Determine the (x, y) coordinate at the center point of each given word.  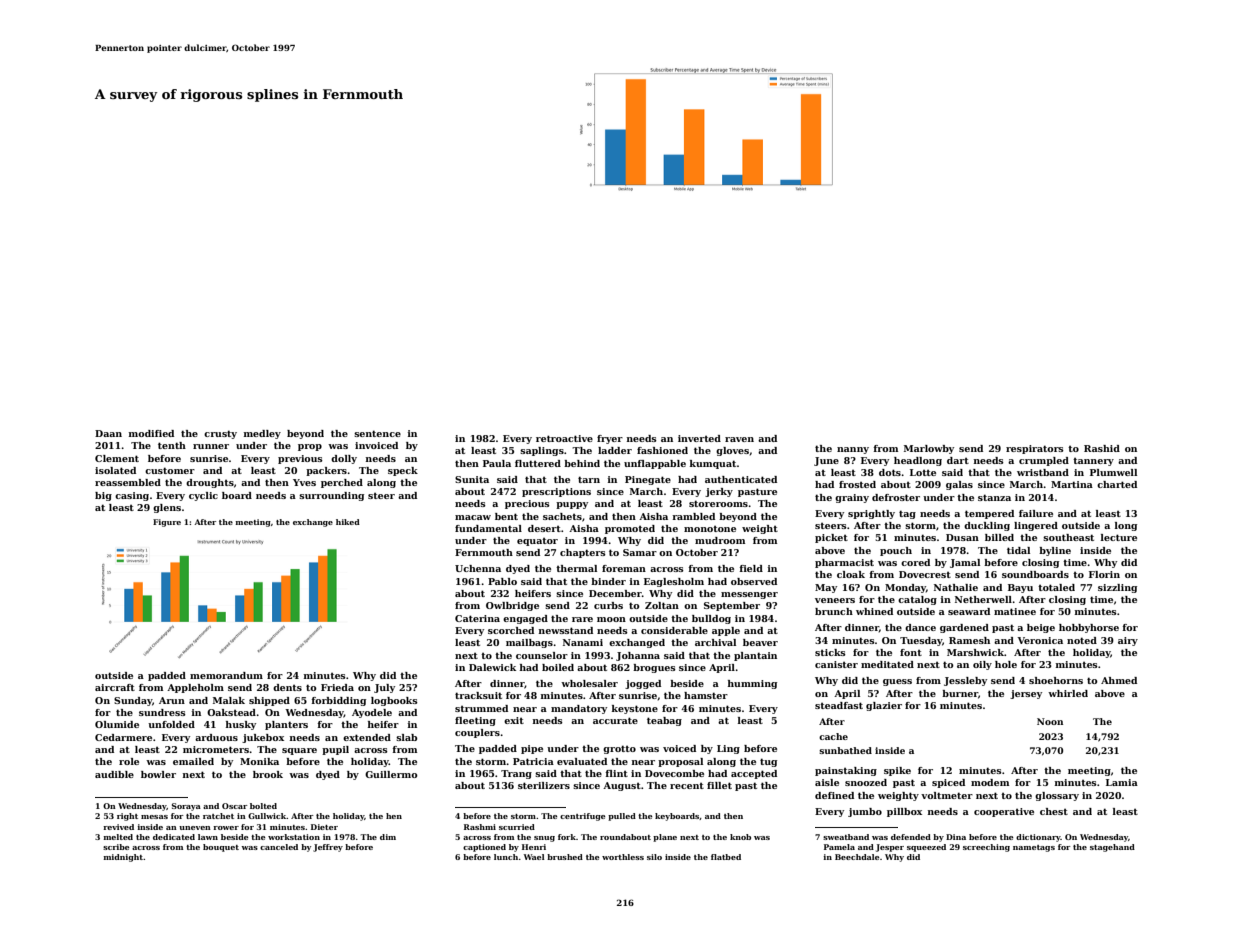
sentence (377, 433)
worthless (623, 857)
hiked (348, 522)
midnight (123, 858)
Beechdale (857, 857)
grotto (619, 749)
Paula (497, 463)
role (129, 761)
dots (890, 472)
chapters (583, 553)
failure (1036, 513)
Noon (1050, 721)
